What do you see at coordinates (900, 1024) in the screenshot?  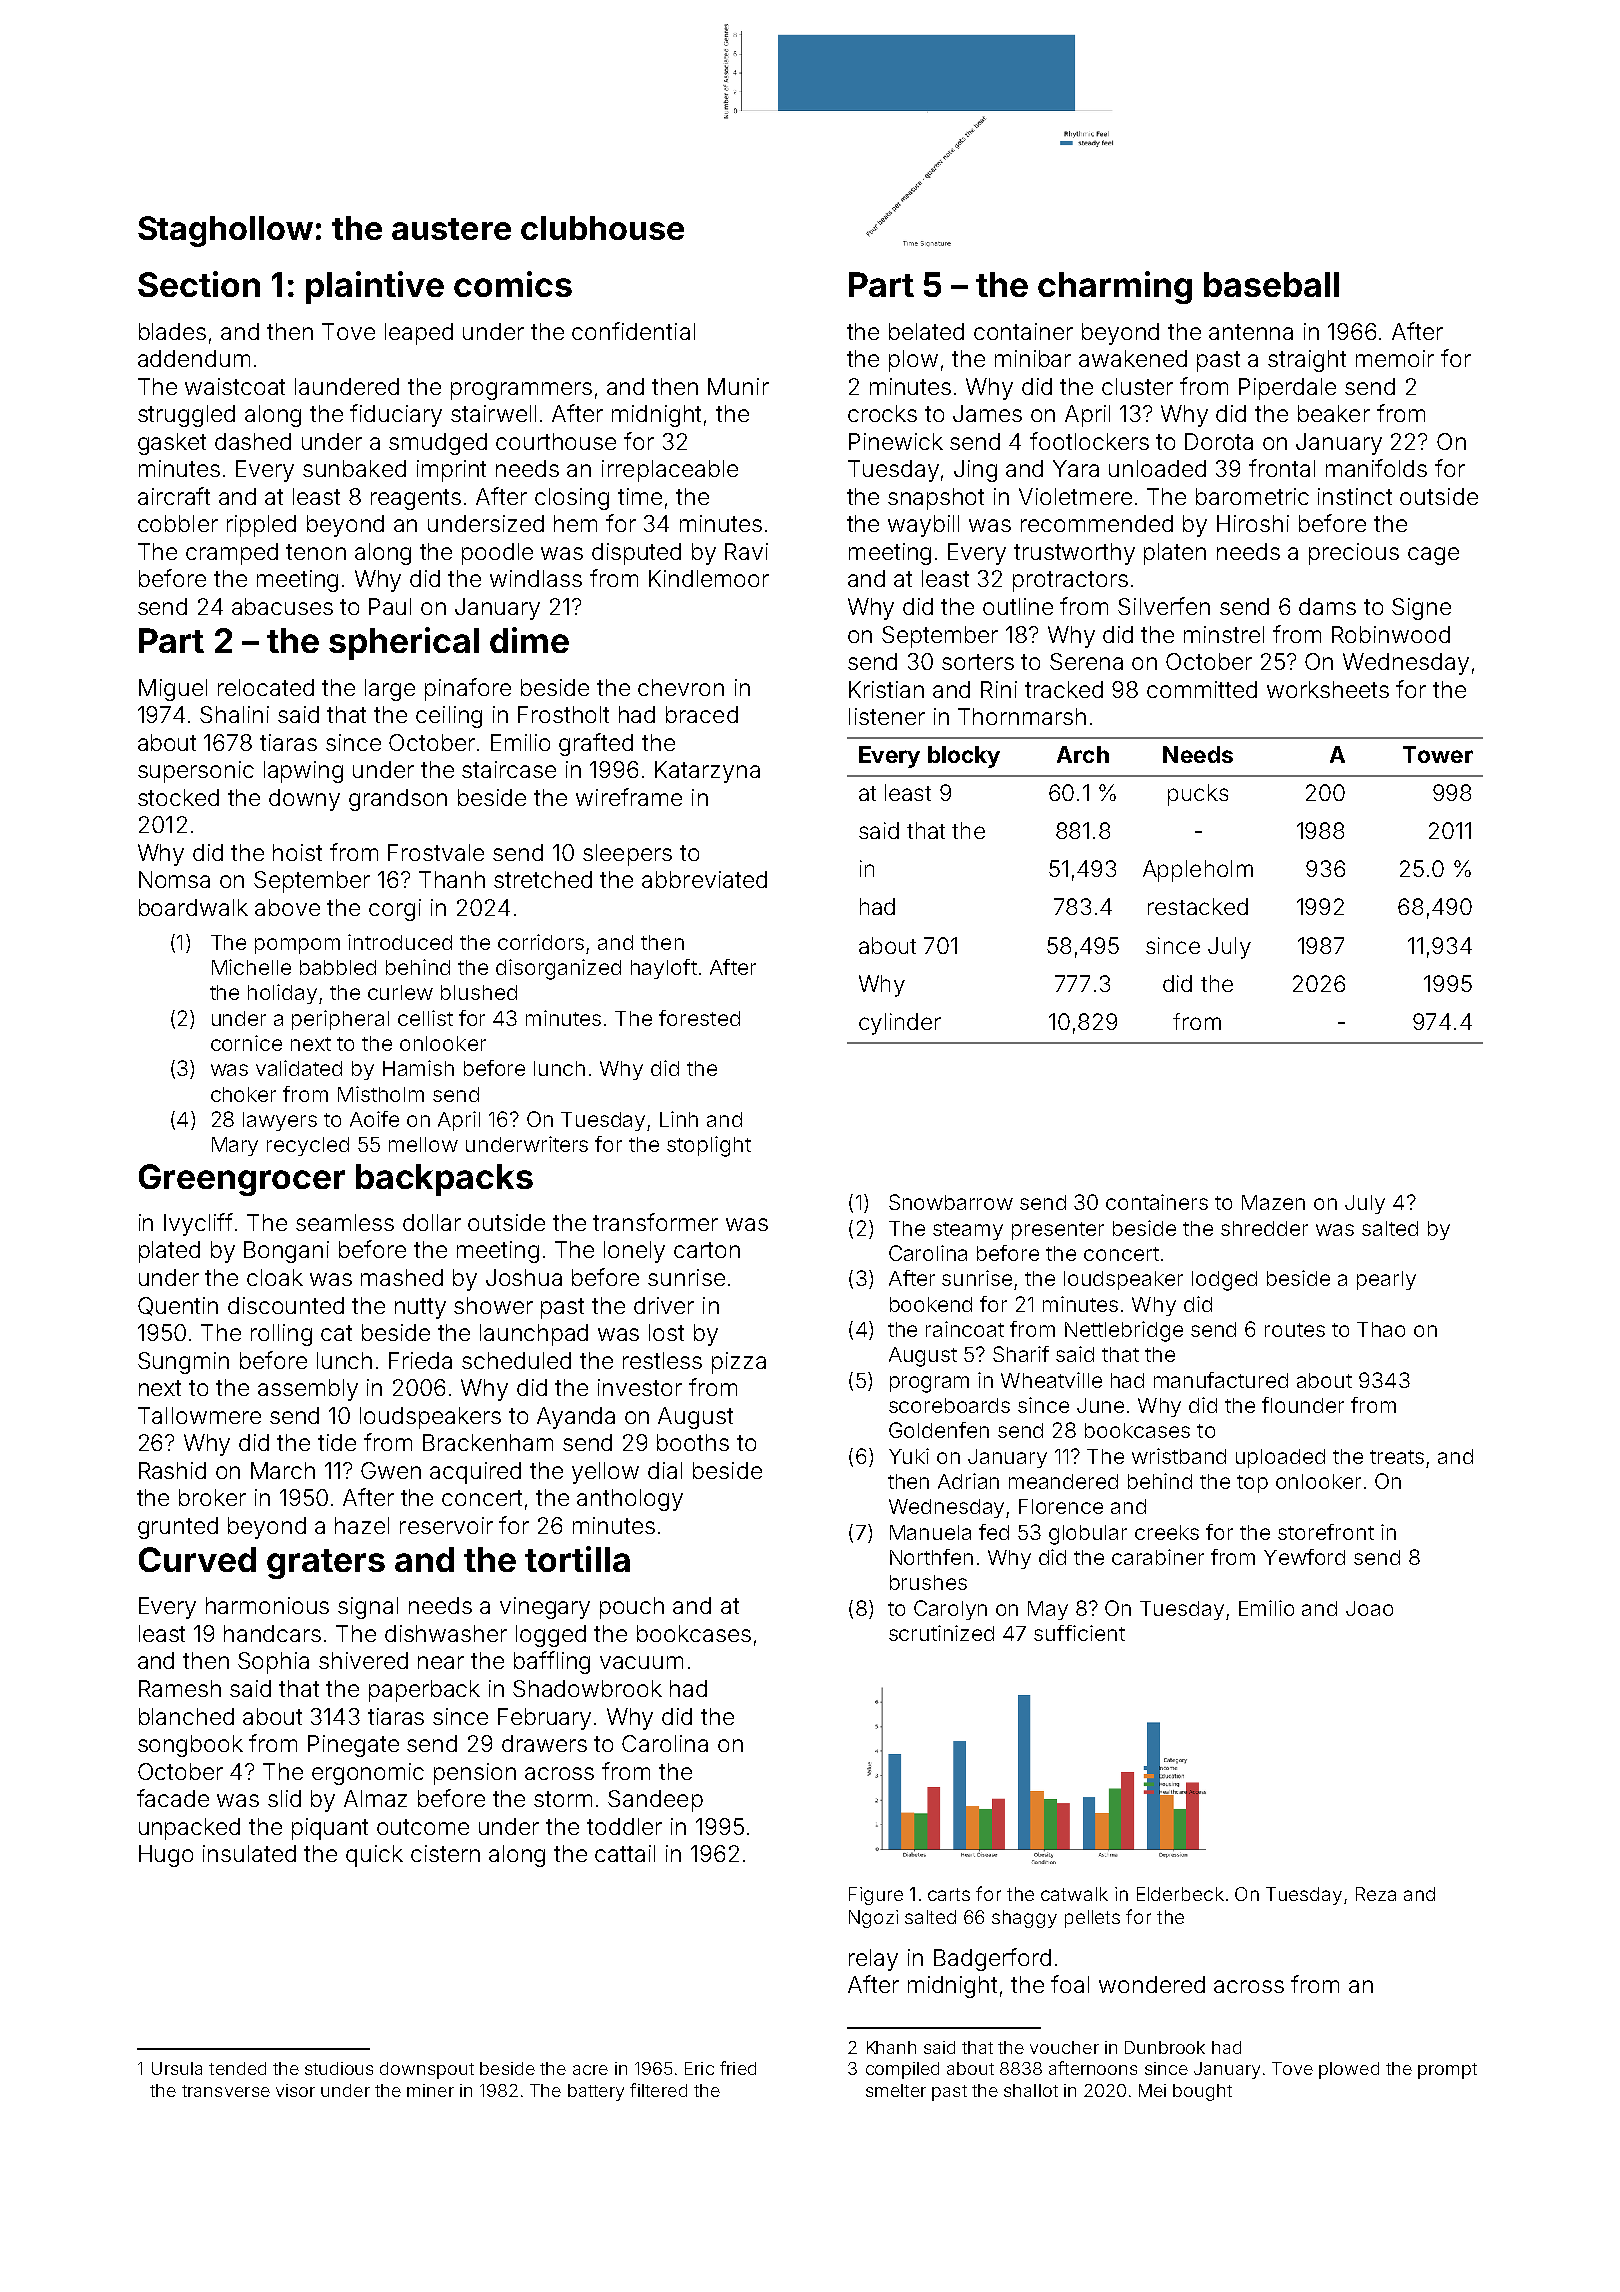 I see `cylinder` at bounding box center [900, 1024].
